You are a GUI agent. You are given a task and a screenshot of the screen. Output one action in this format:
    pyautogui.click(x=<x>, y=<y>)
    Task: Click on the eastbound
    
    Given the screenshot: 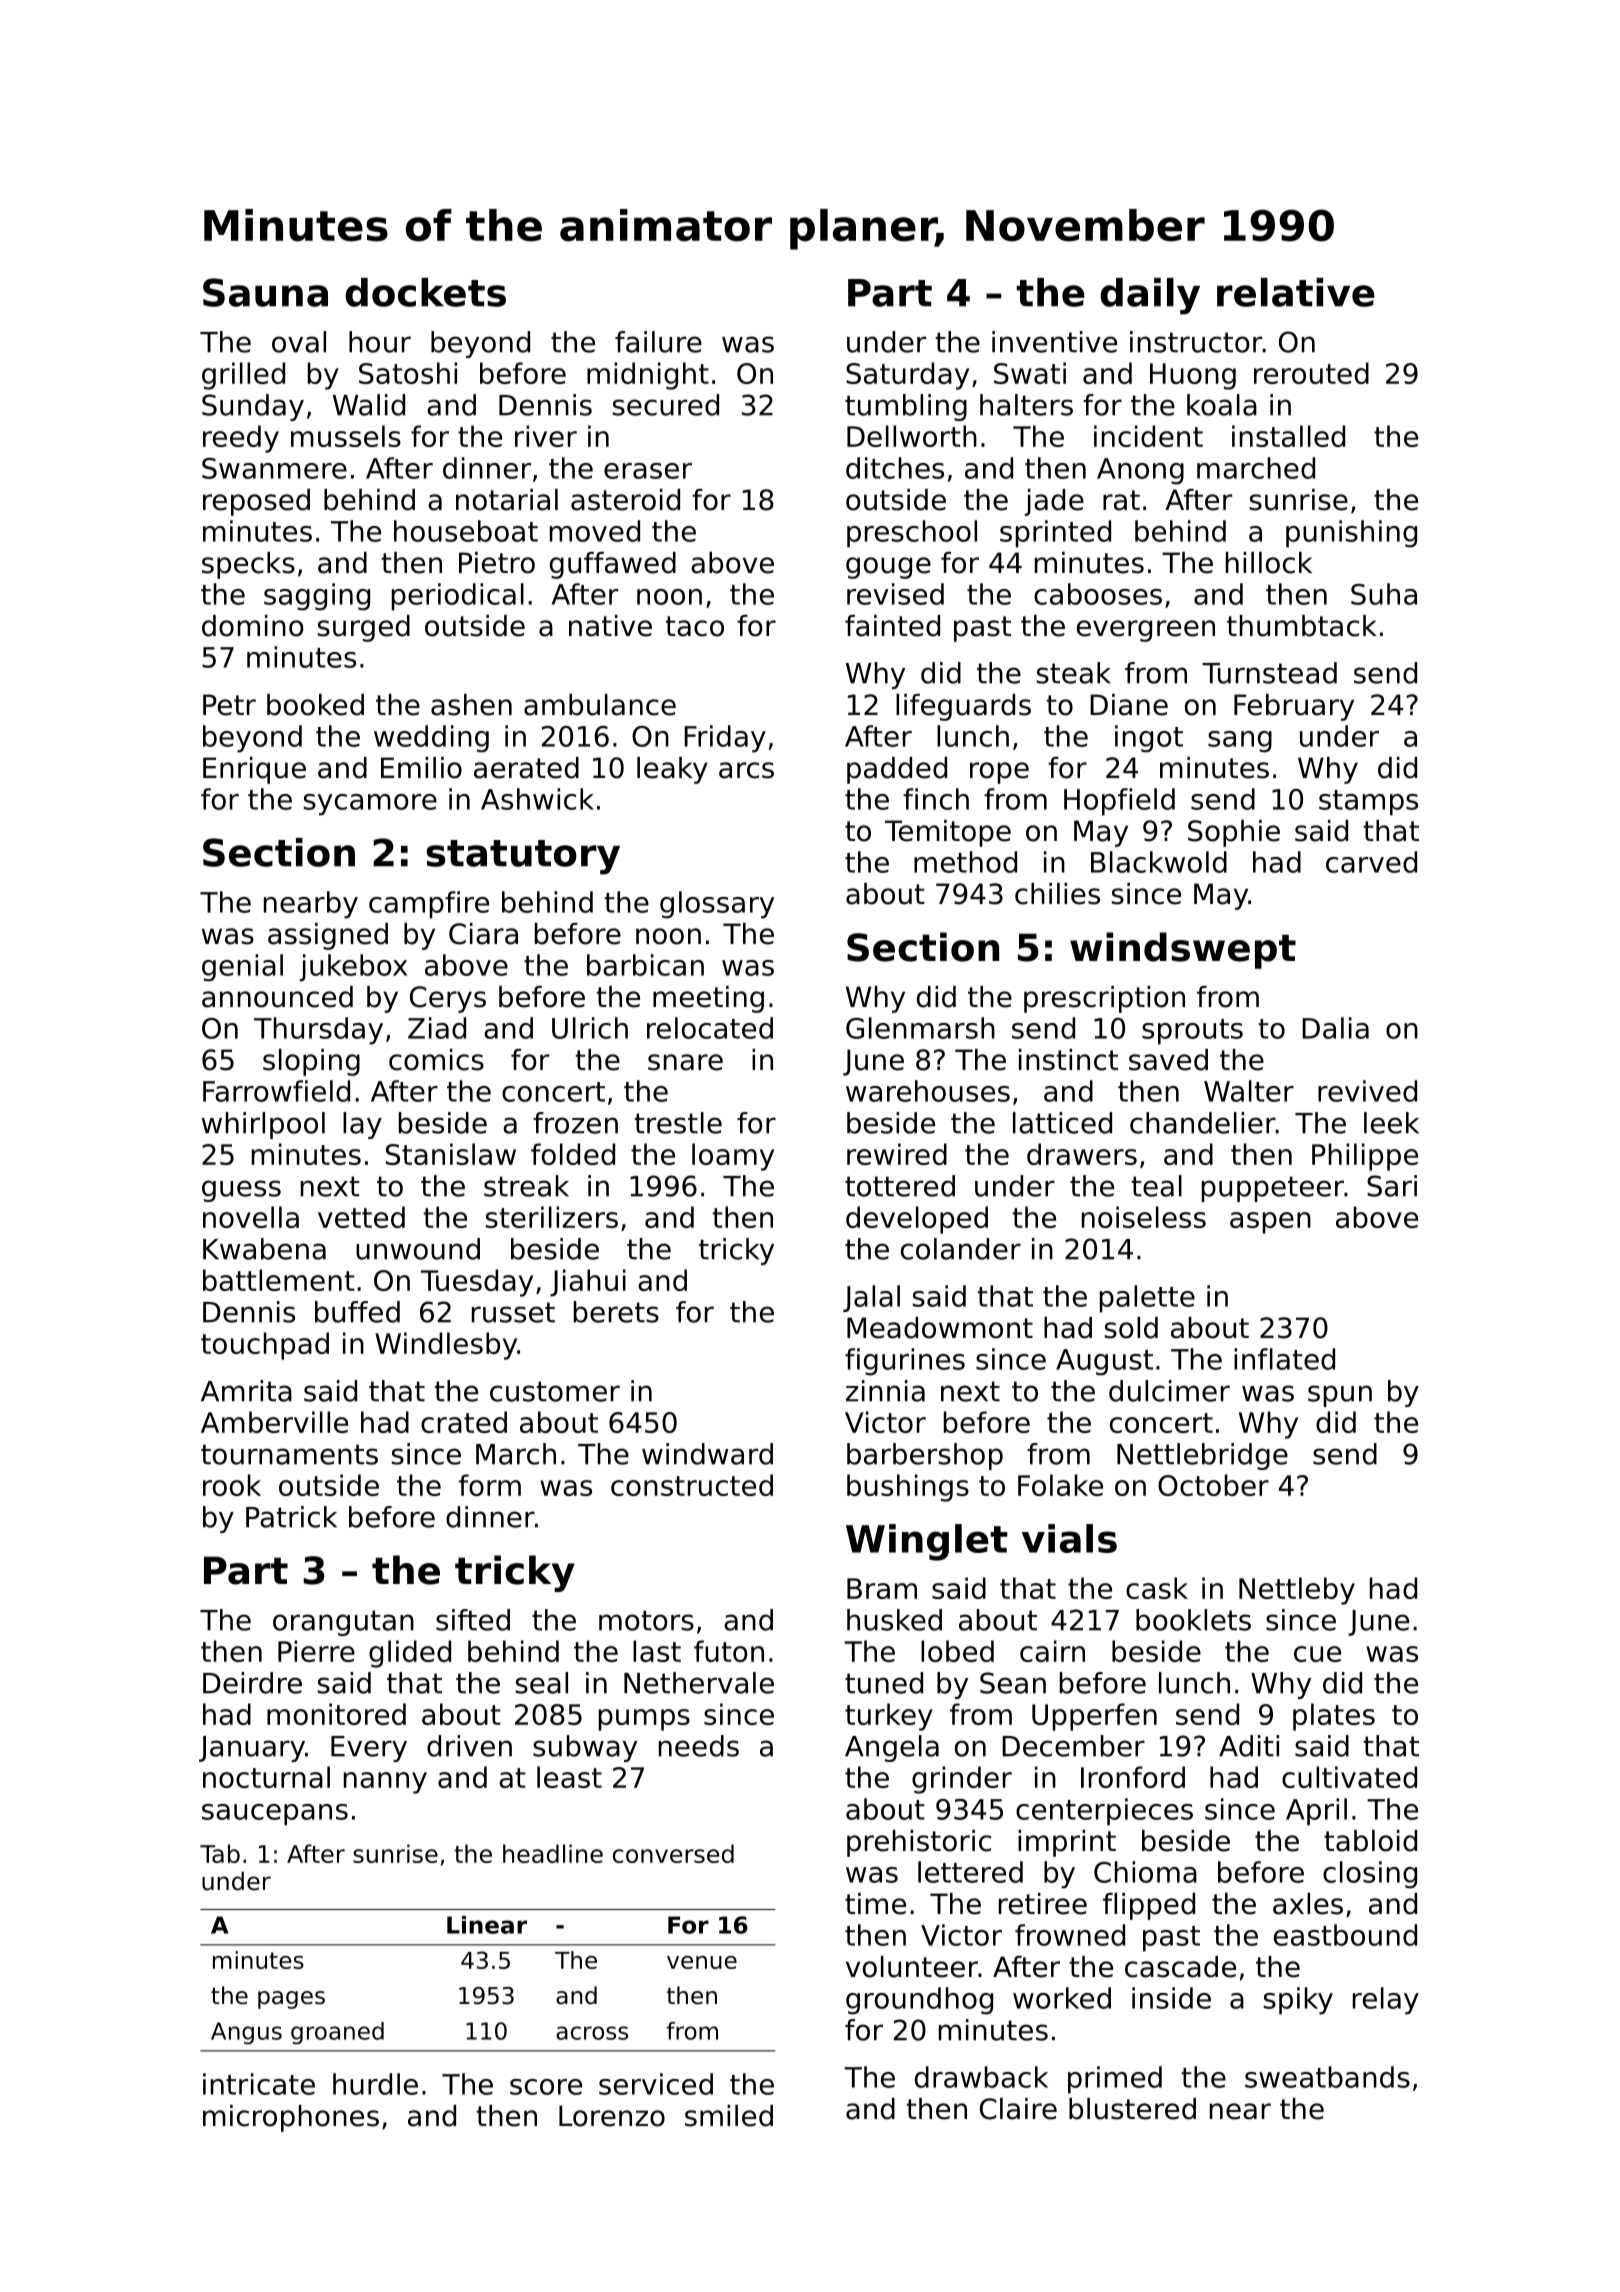 What is the action you would take?
    pyautogui.click(x=1345, y=1935)
